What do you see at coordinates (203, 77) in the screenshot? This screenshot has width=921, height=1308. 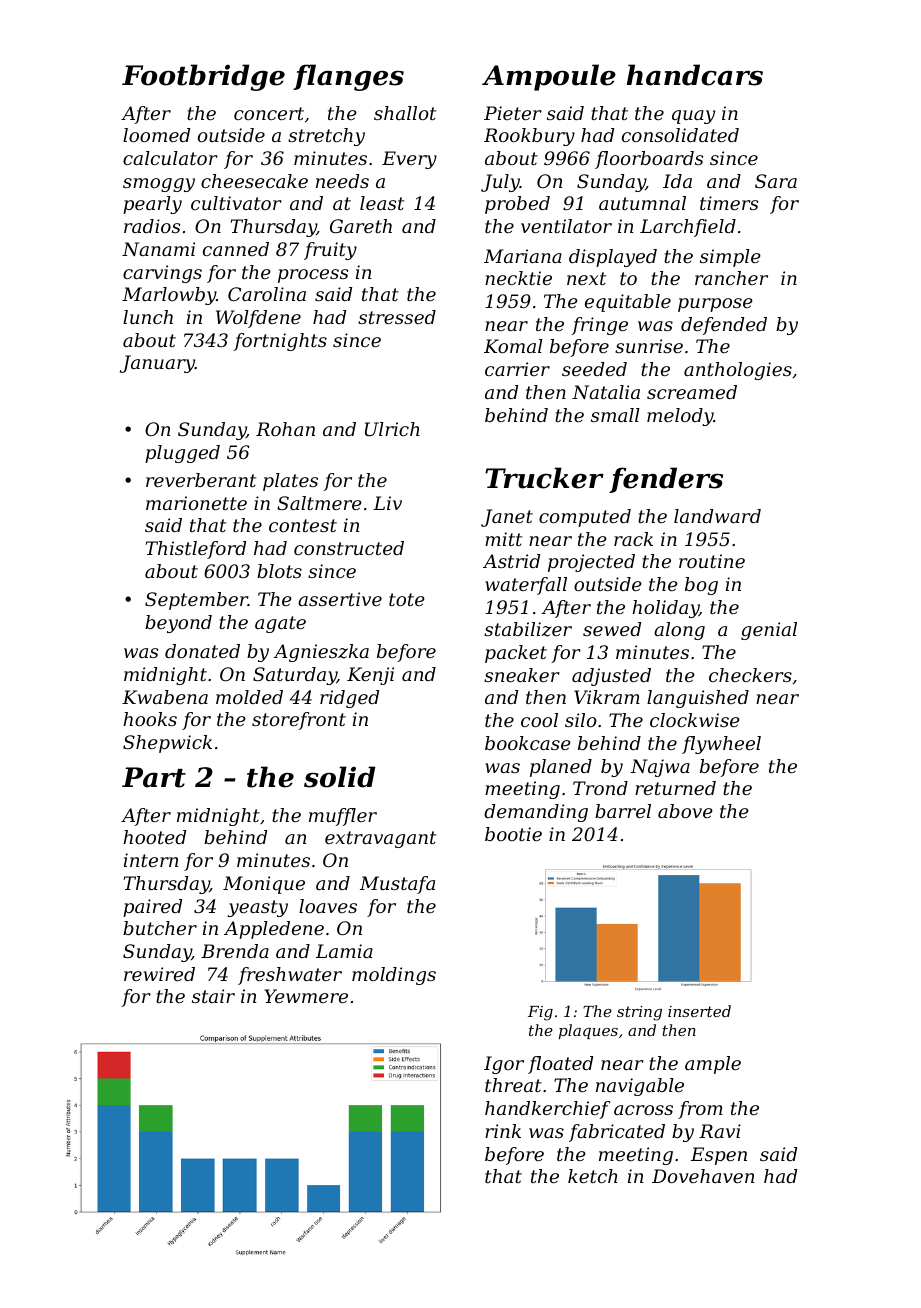 I see `Footbridge` at bounding box center [203, 77].
